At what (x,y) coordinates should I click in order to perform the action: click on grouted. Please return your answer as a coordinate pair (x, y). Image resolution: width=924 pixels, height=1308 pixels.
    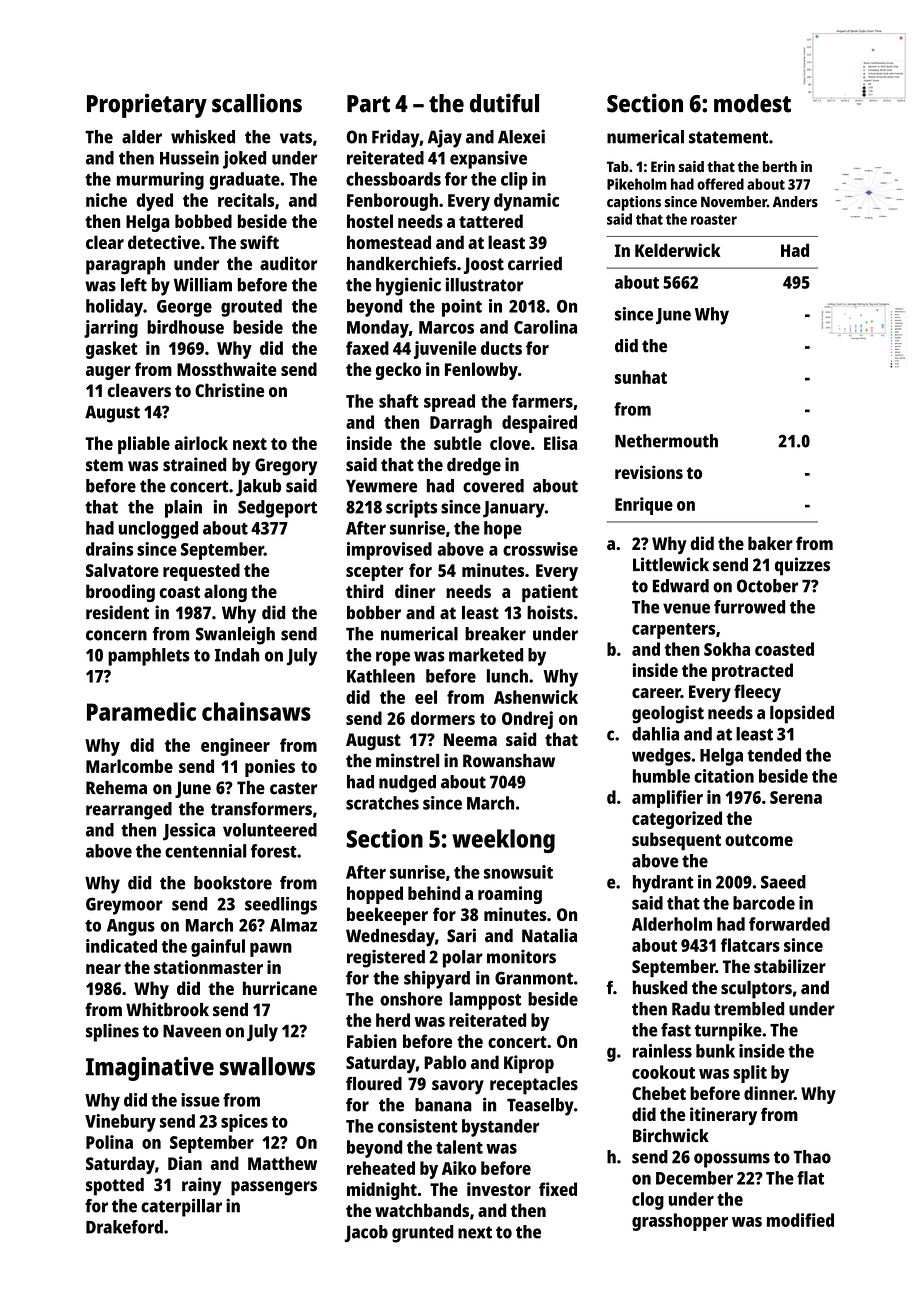
    Looking at the image, I should click on (251, 308).
